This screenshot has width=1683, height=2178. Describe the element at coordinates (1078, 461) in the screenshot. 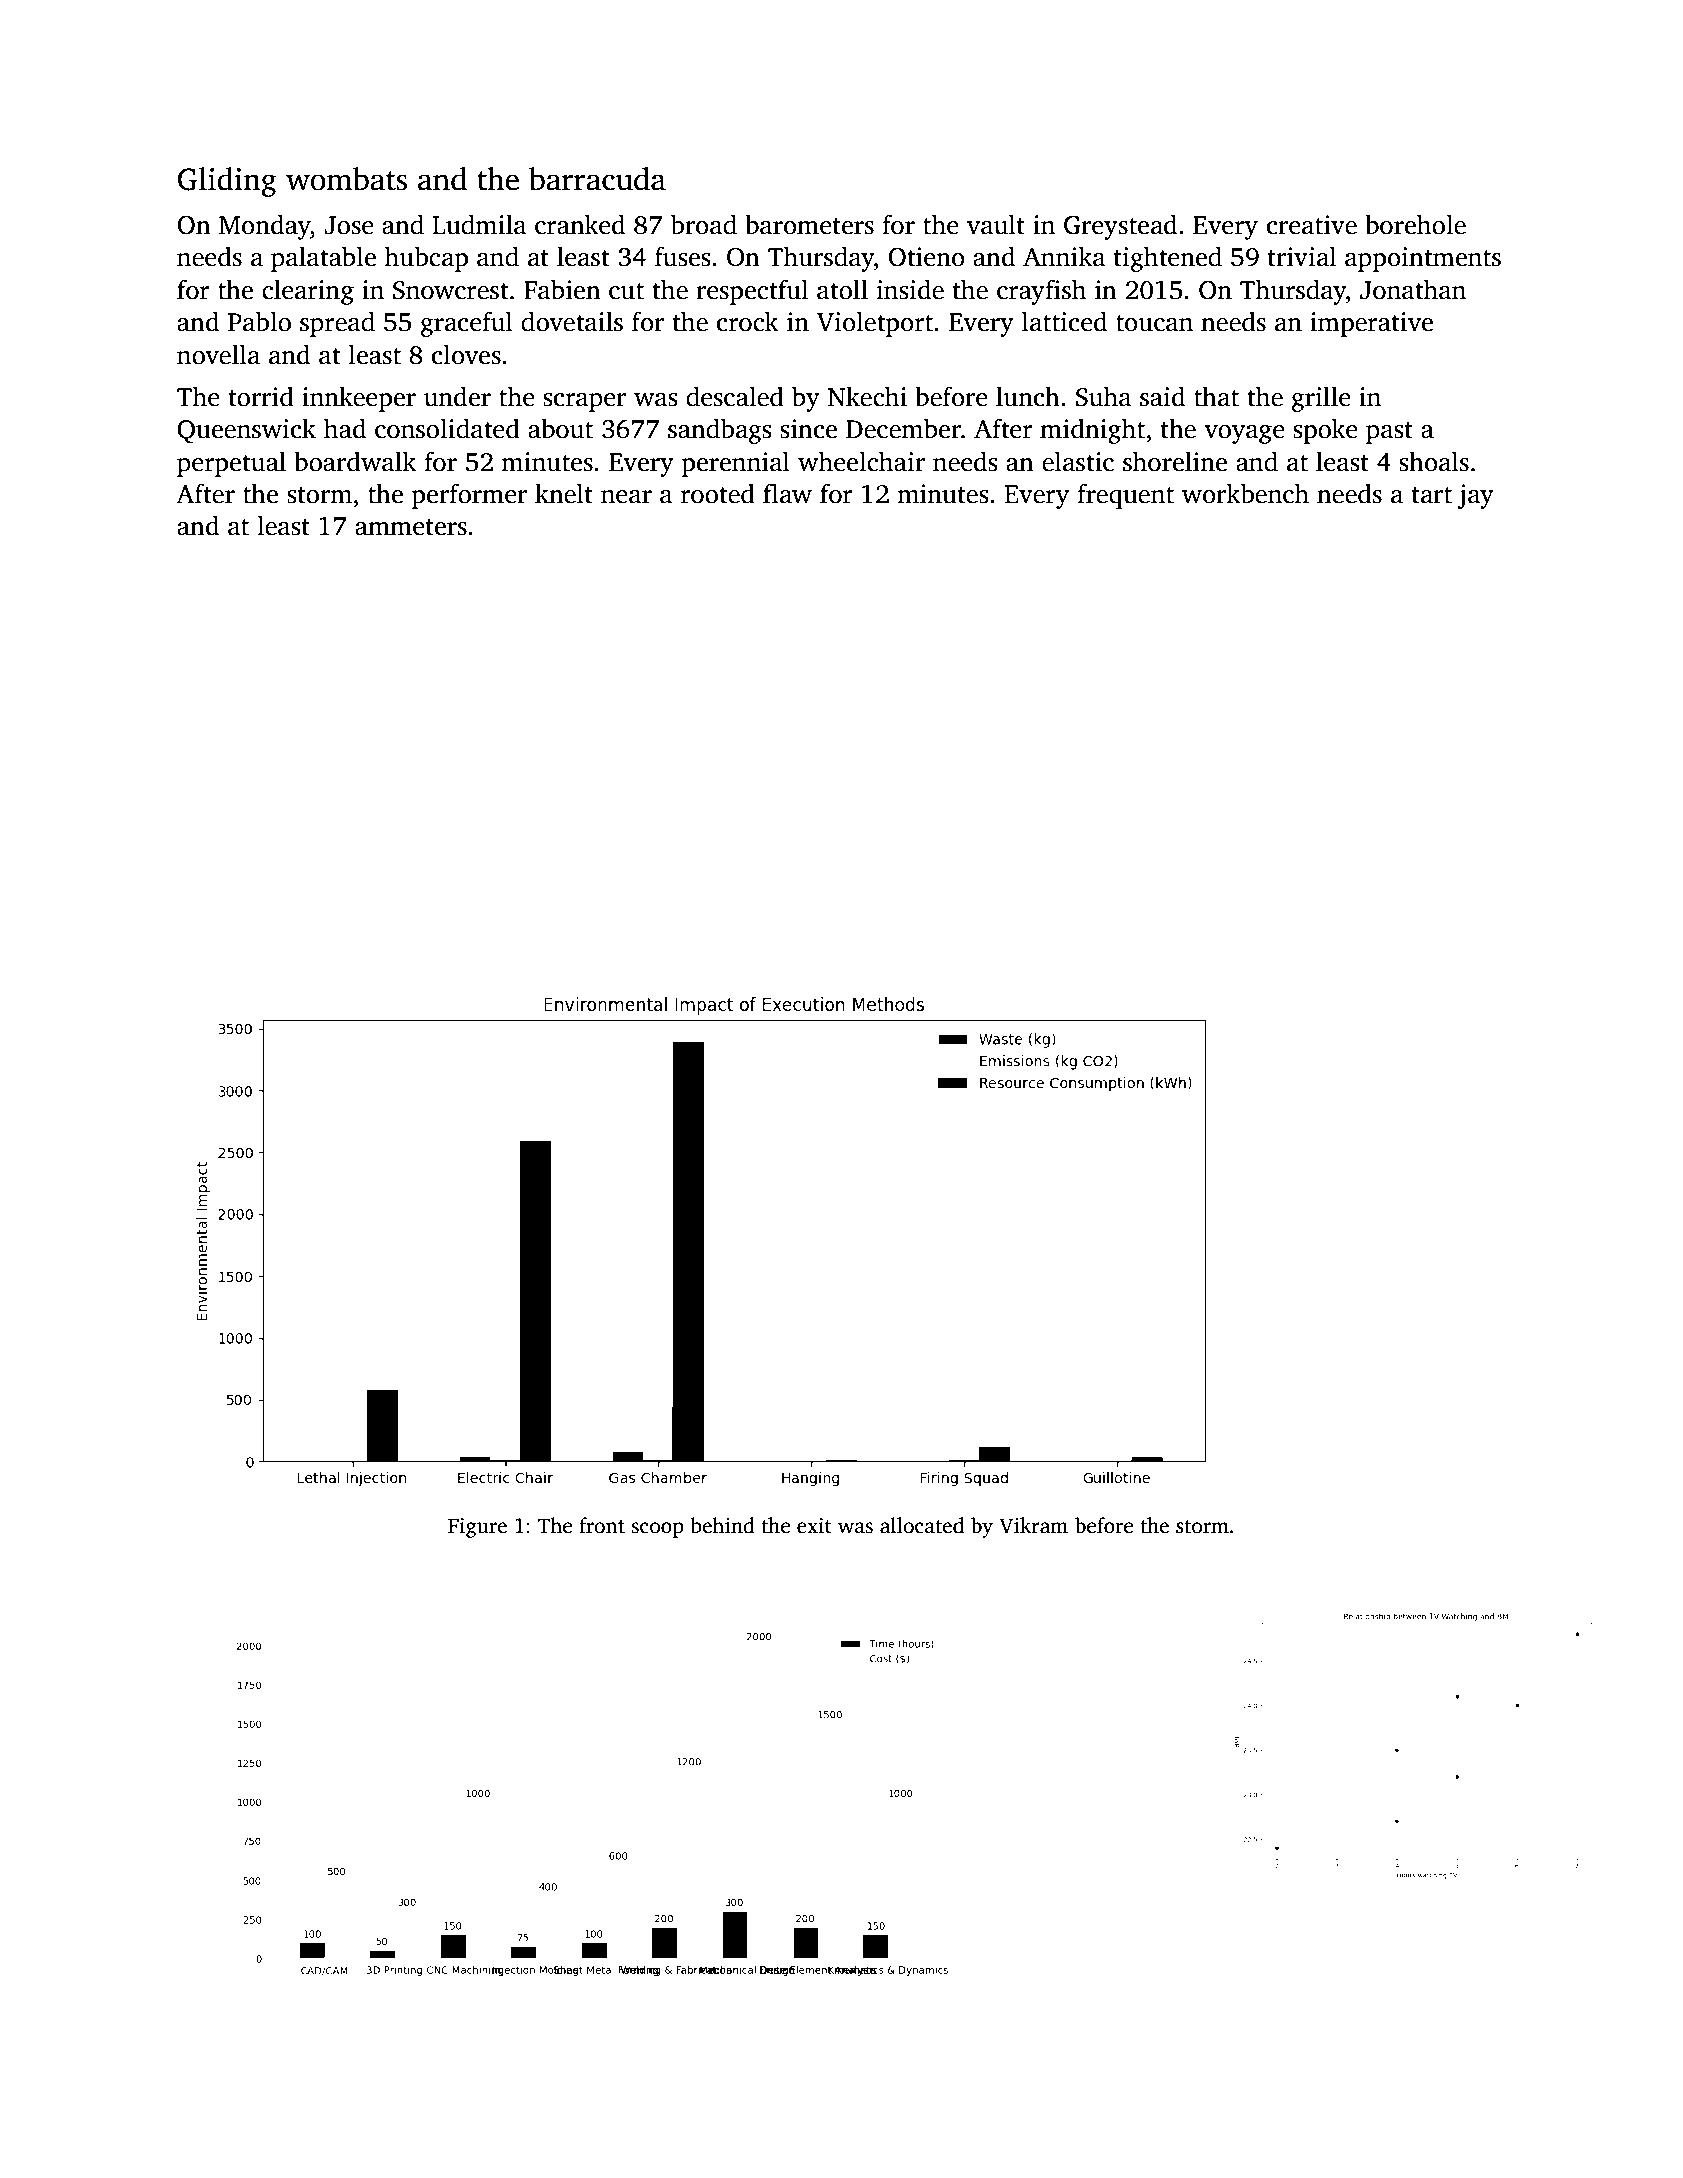

I see `elastic` at that location.
